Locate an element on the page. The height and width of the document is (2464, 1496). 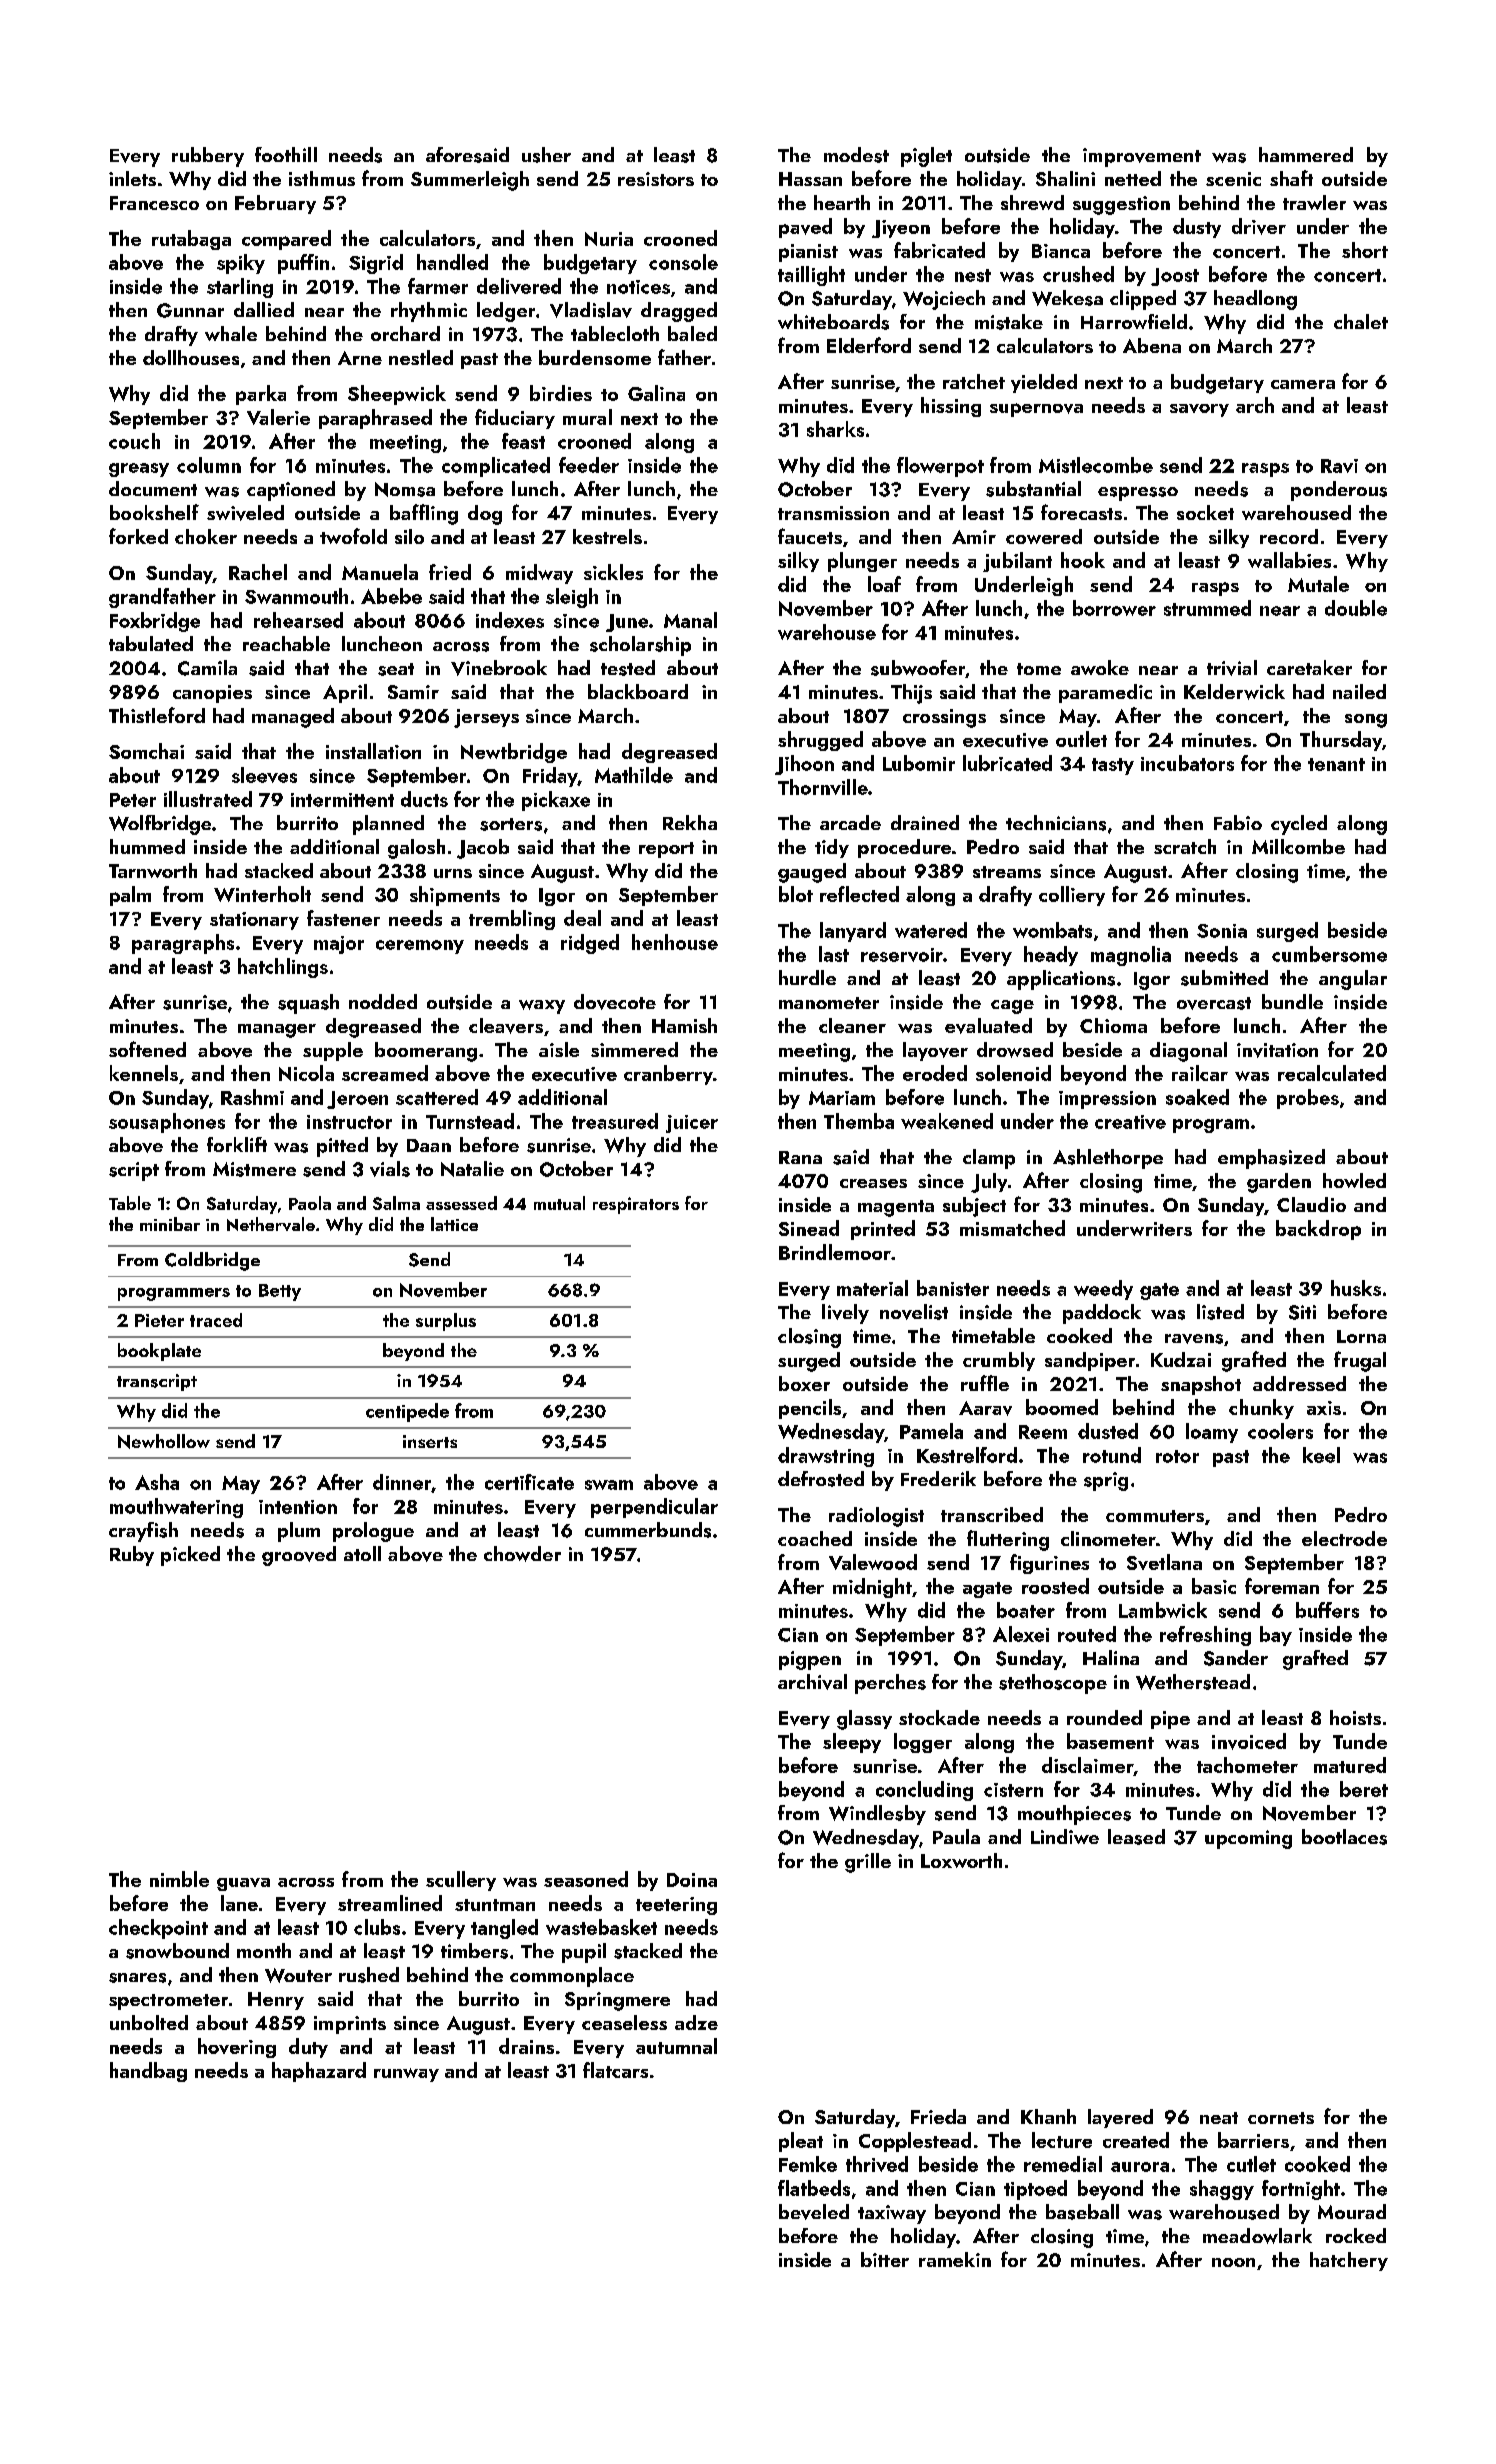
report is located at coordinates (666, 850).
